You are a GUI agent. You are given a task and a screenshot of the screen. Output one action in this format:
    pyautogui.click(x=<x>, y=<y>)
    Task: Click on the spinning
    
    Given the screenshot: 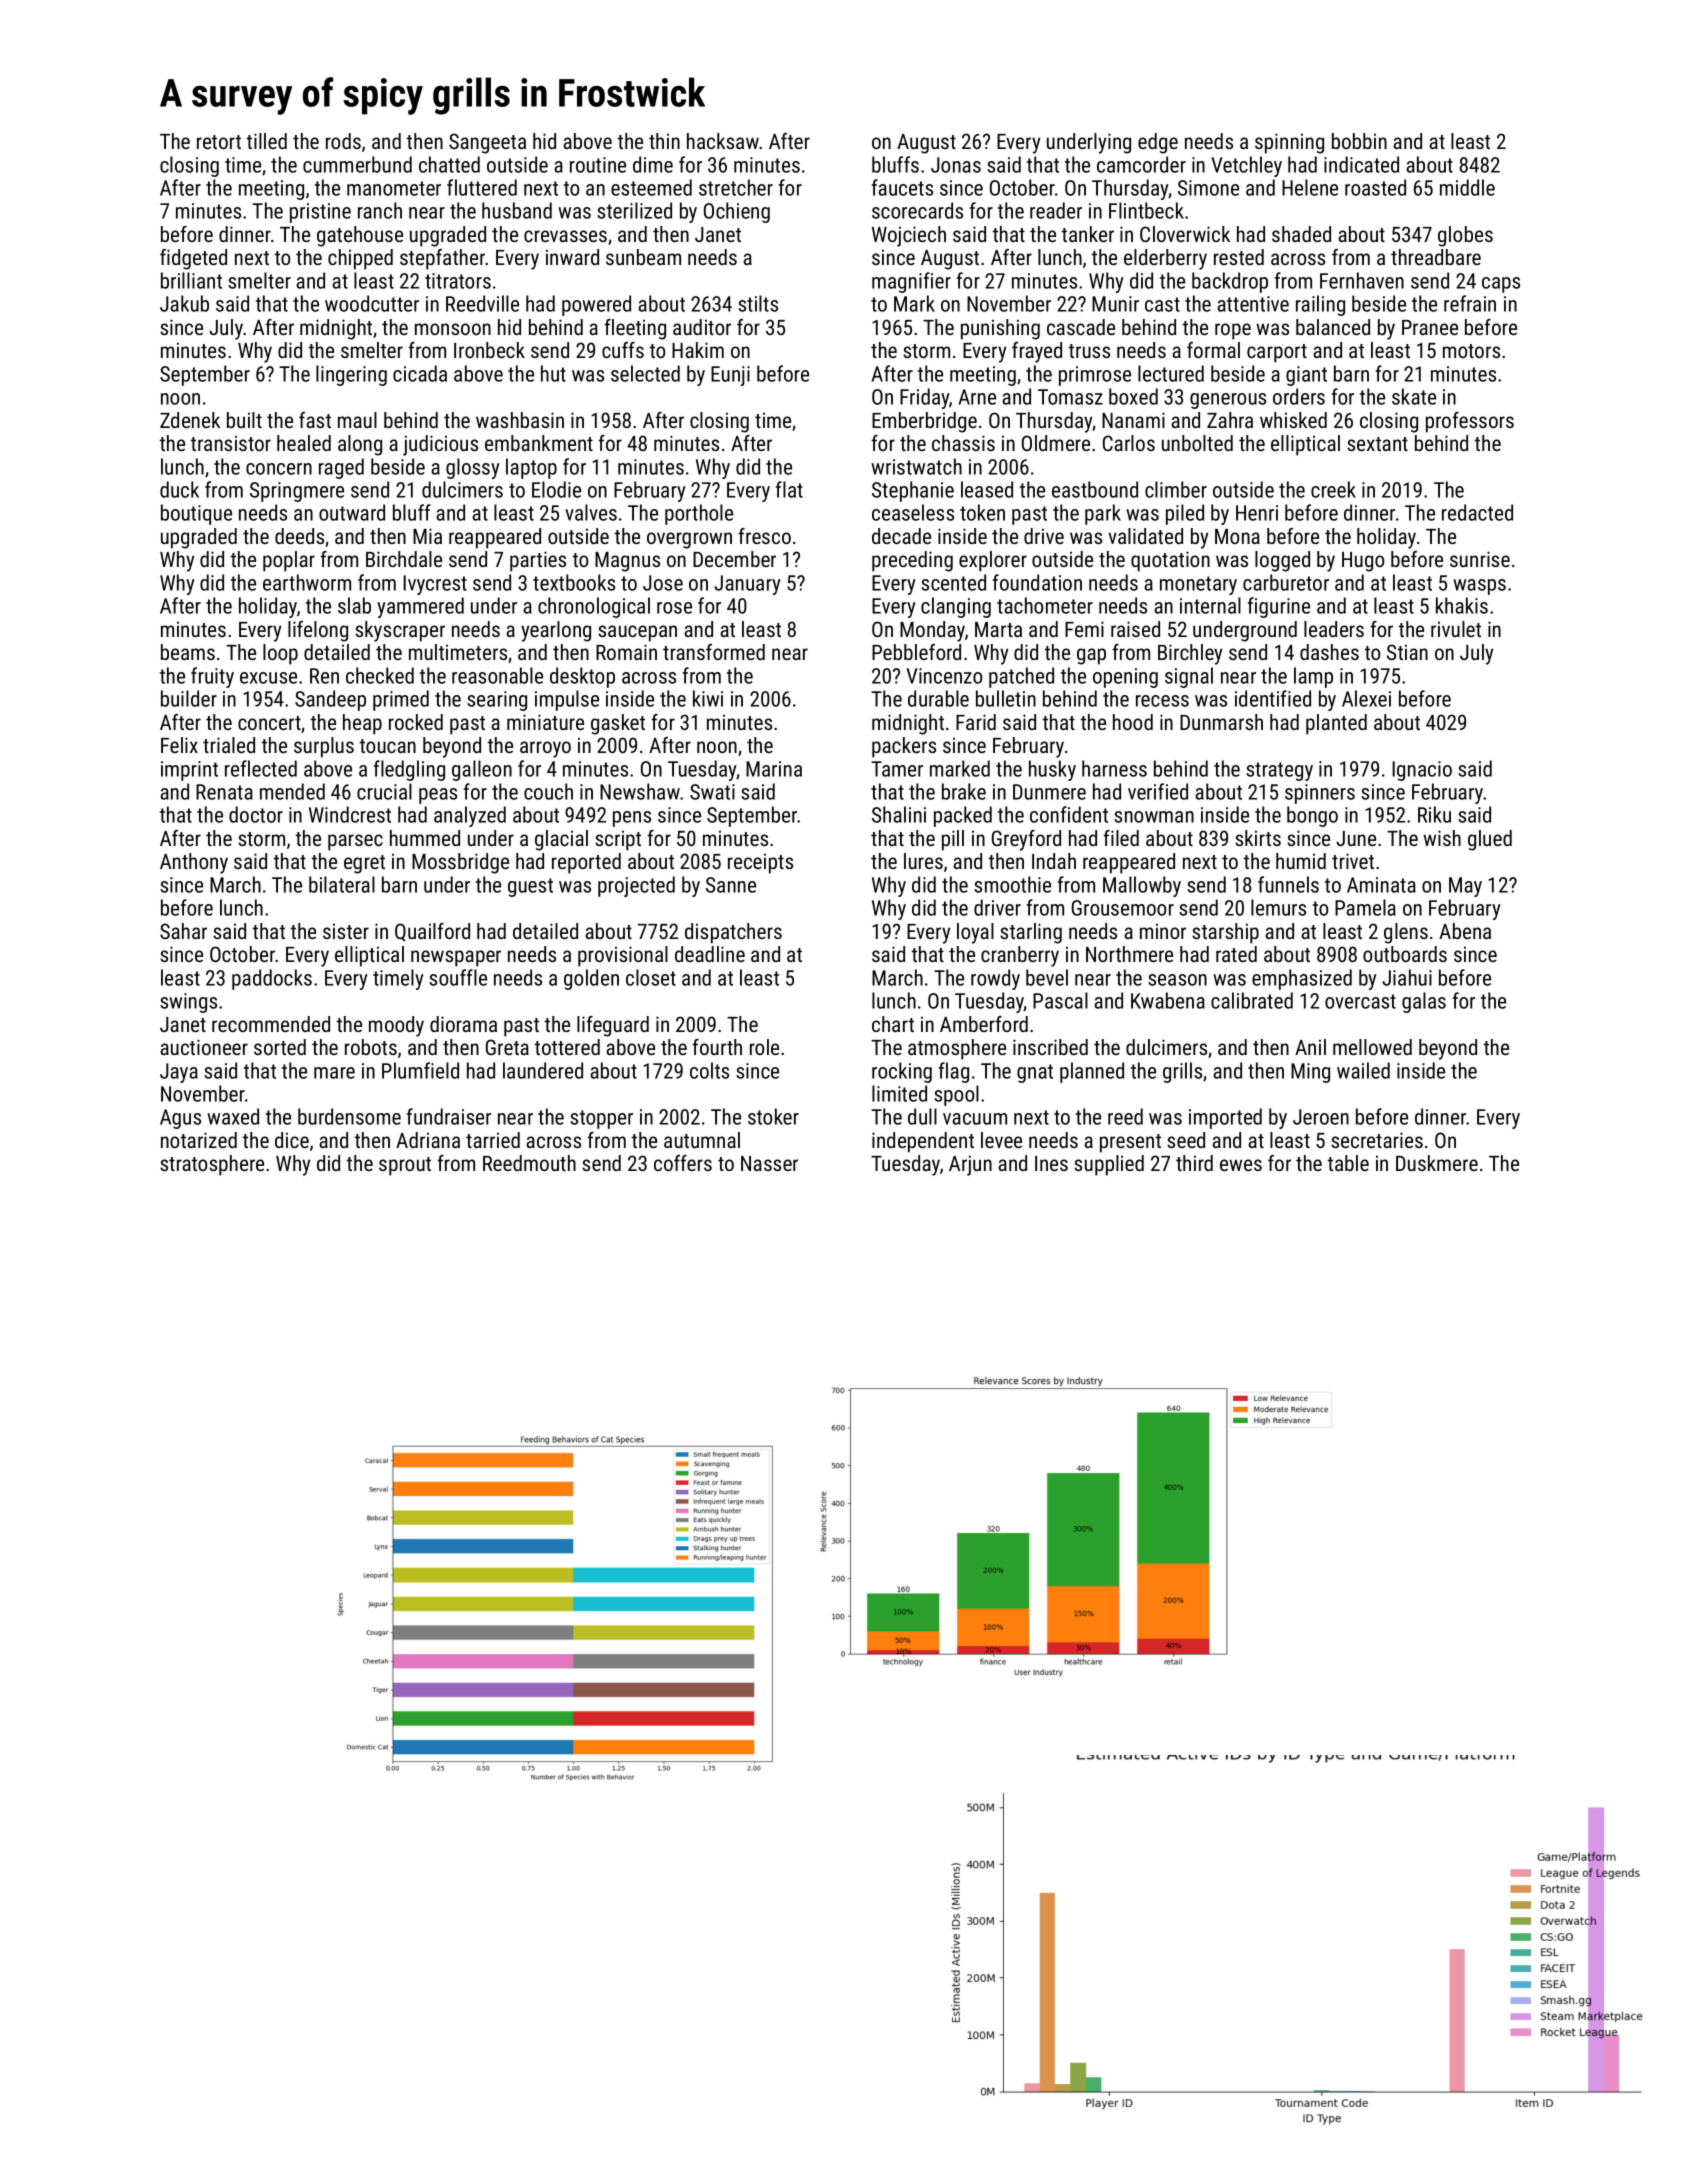 What is the action you would take?
    pyautogui.click(x=1289, y=143)
